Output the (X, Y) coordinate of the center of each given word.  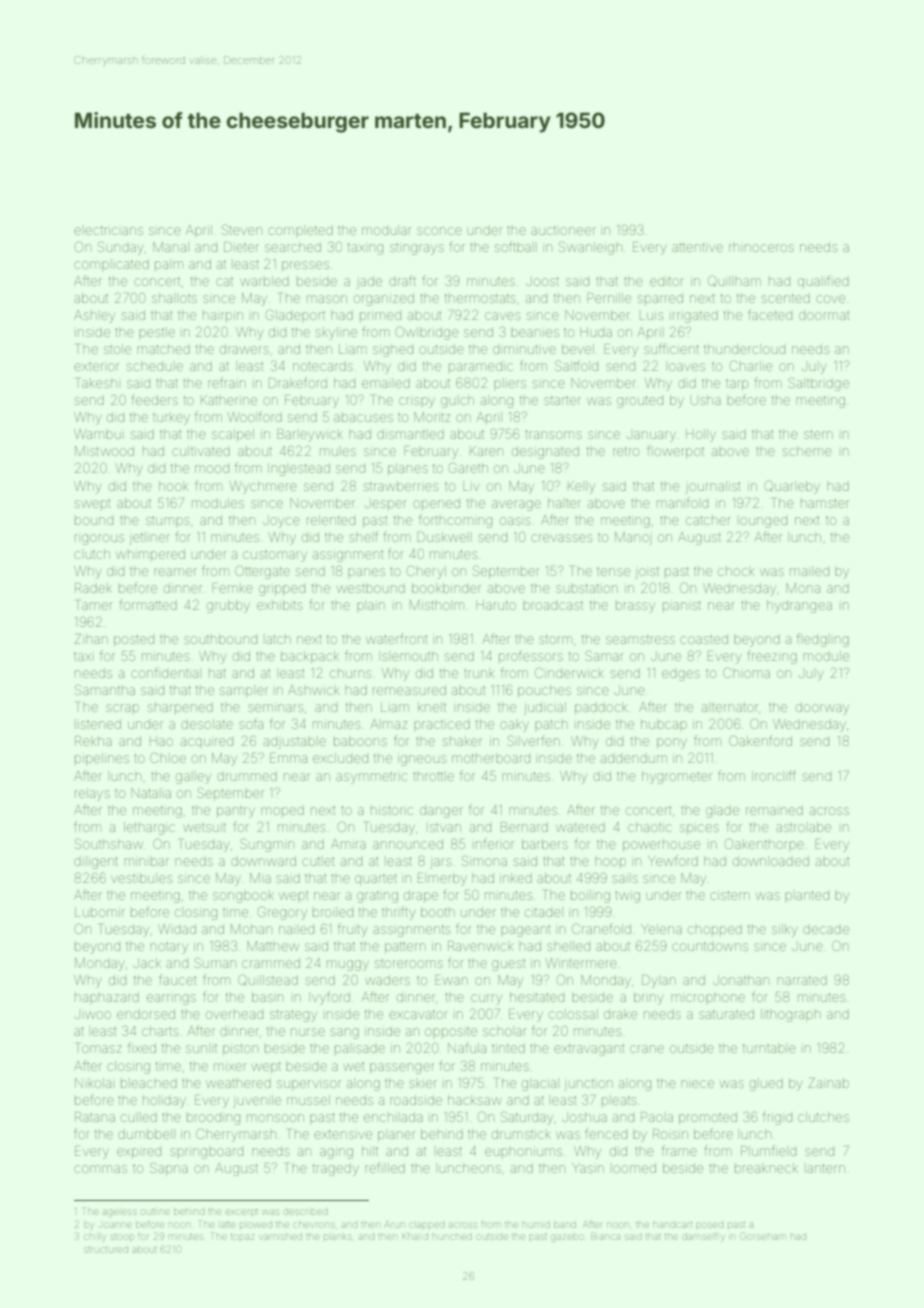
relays (92, 794)
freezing (772, 657)
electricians (108, 230)
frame (679, 1150)
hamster (825, 503)
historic (392, 810)
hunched (452, 1236)
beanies (535, 332)
